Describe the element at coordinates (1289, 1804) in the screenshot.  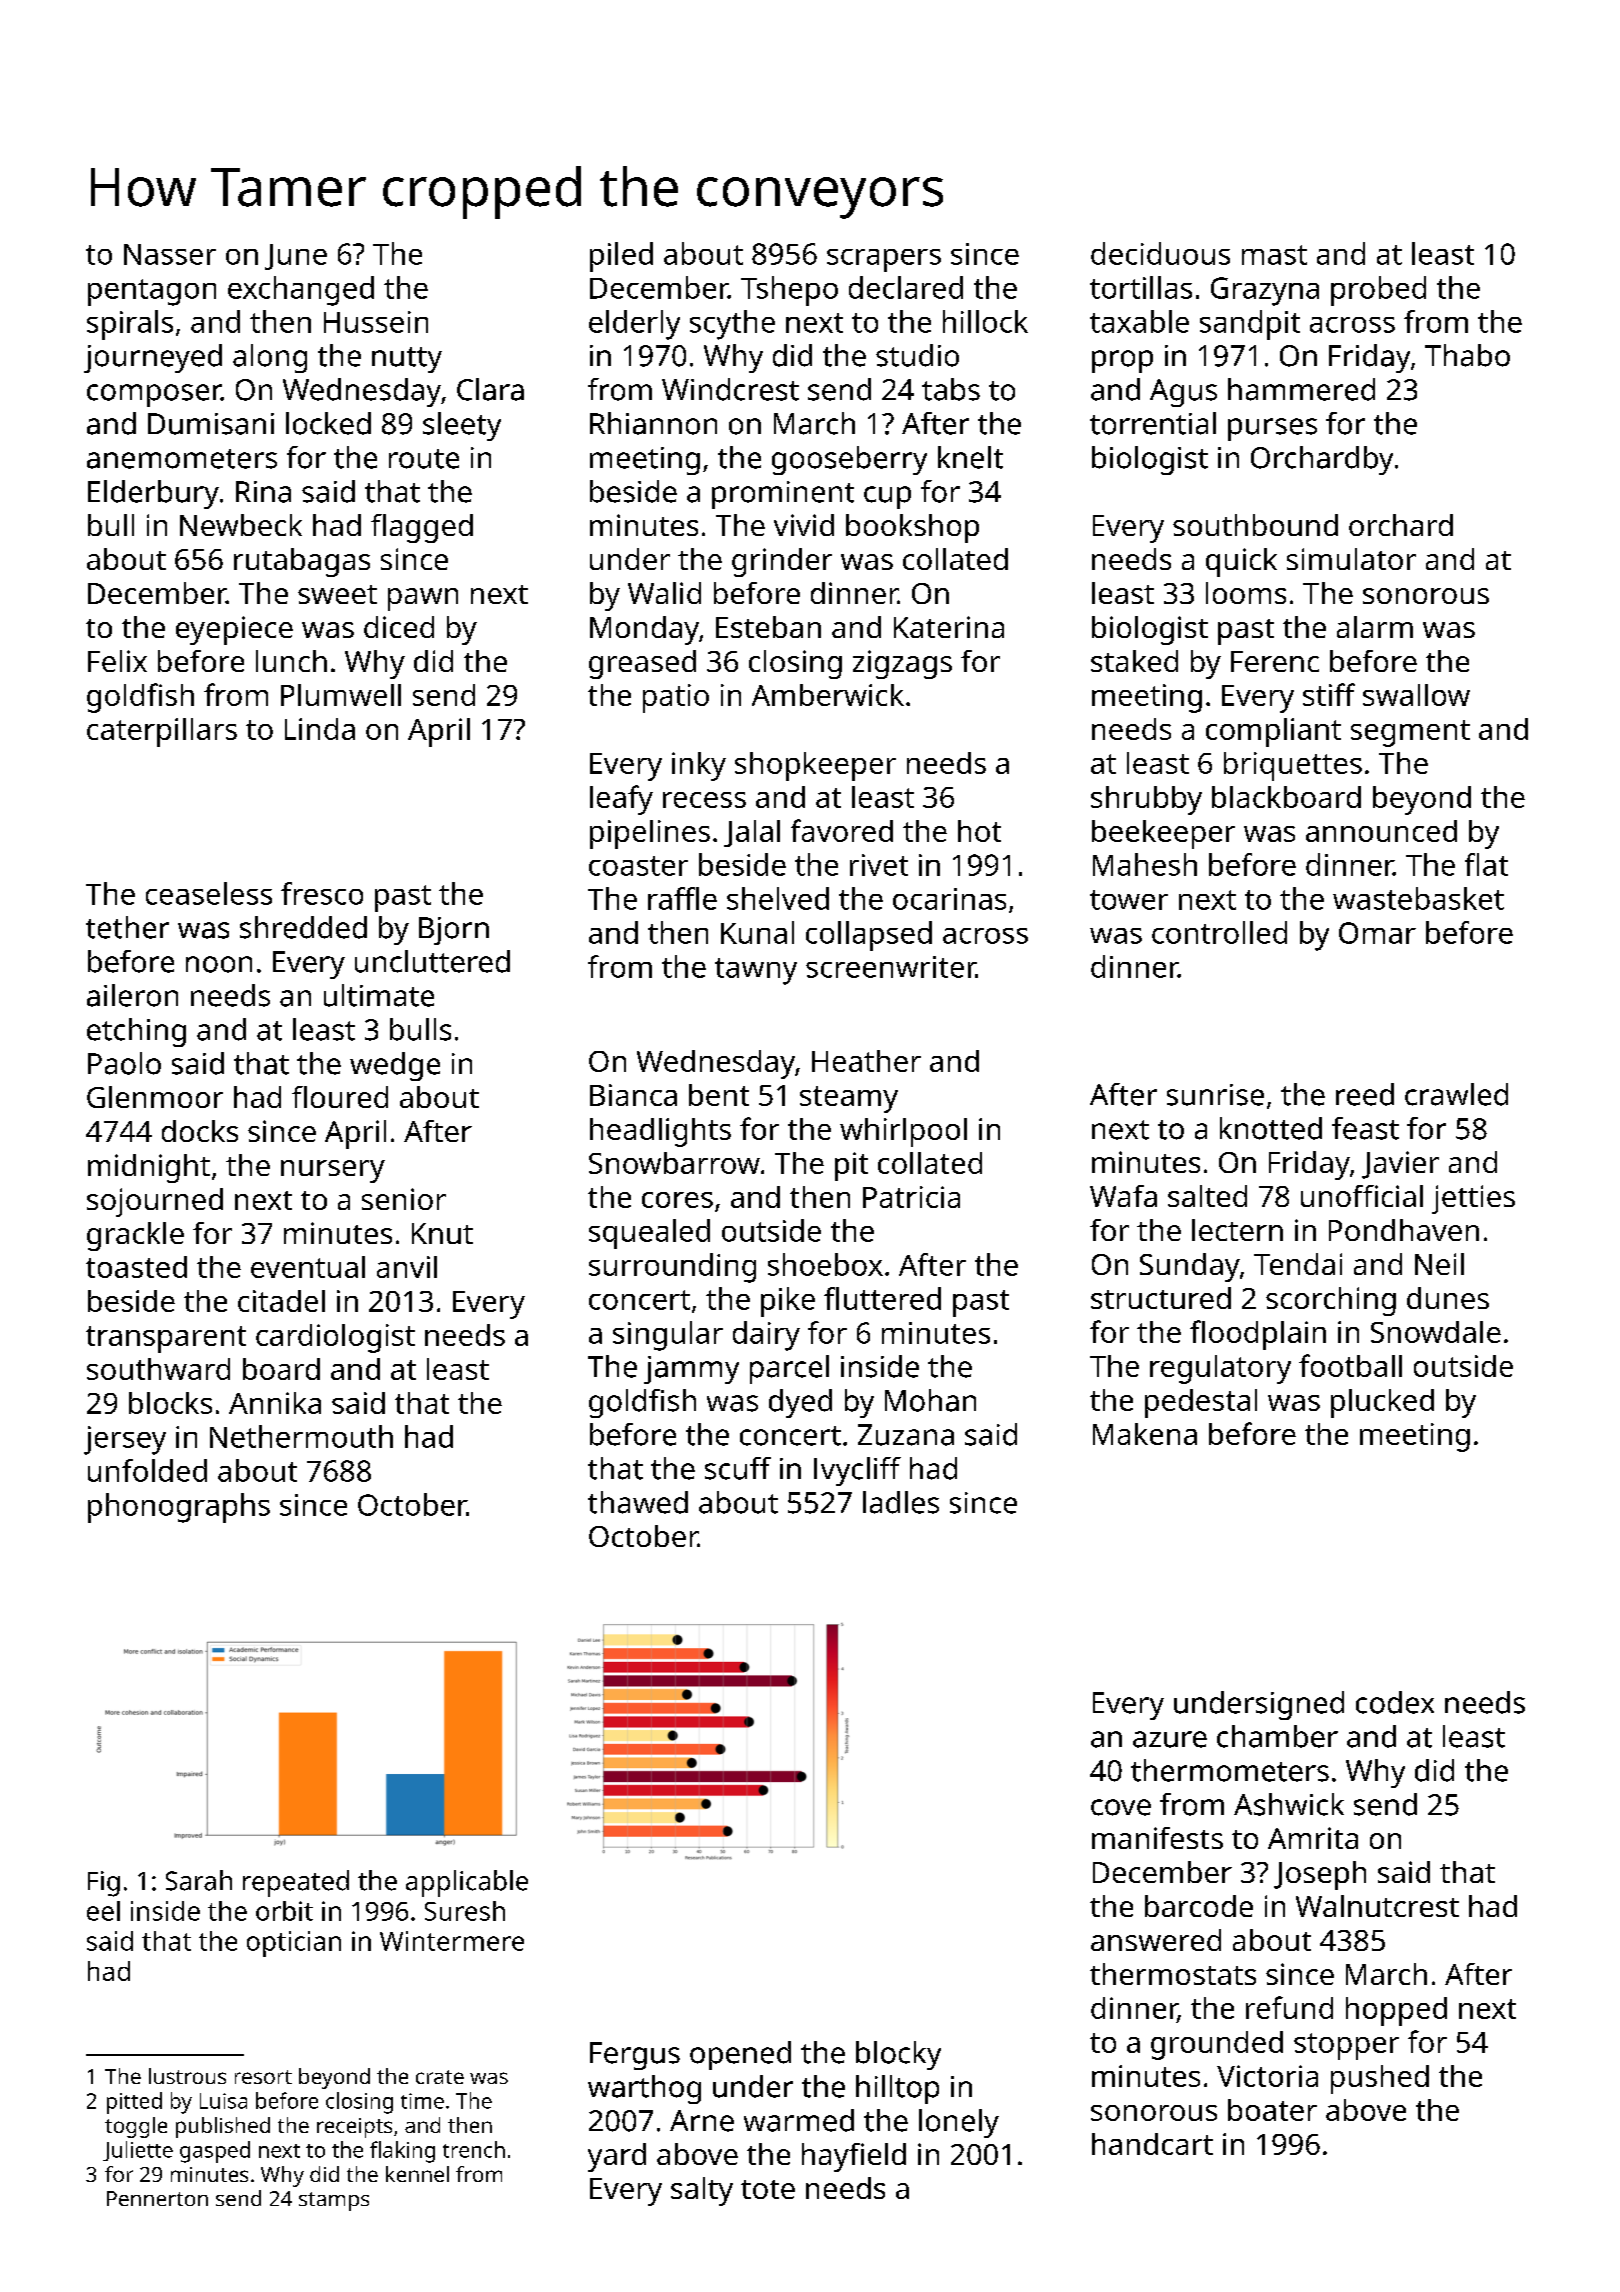
I see `Ashwick` at that location.
